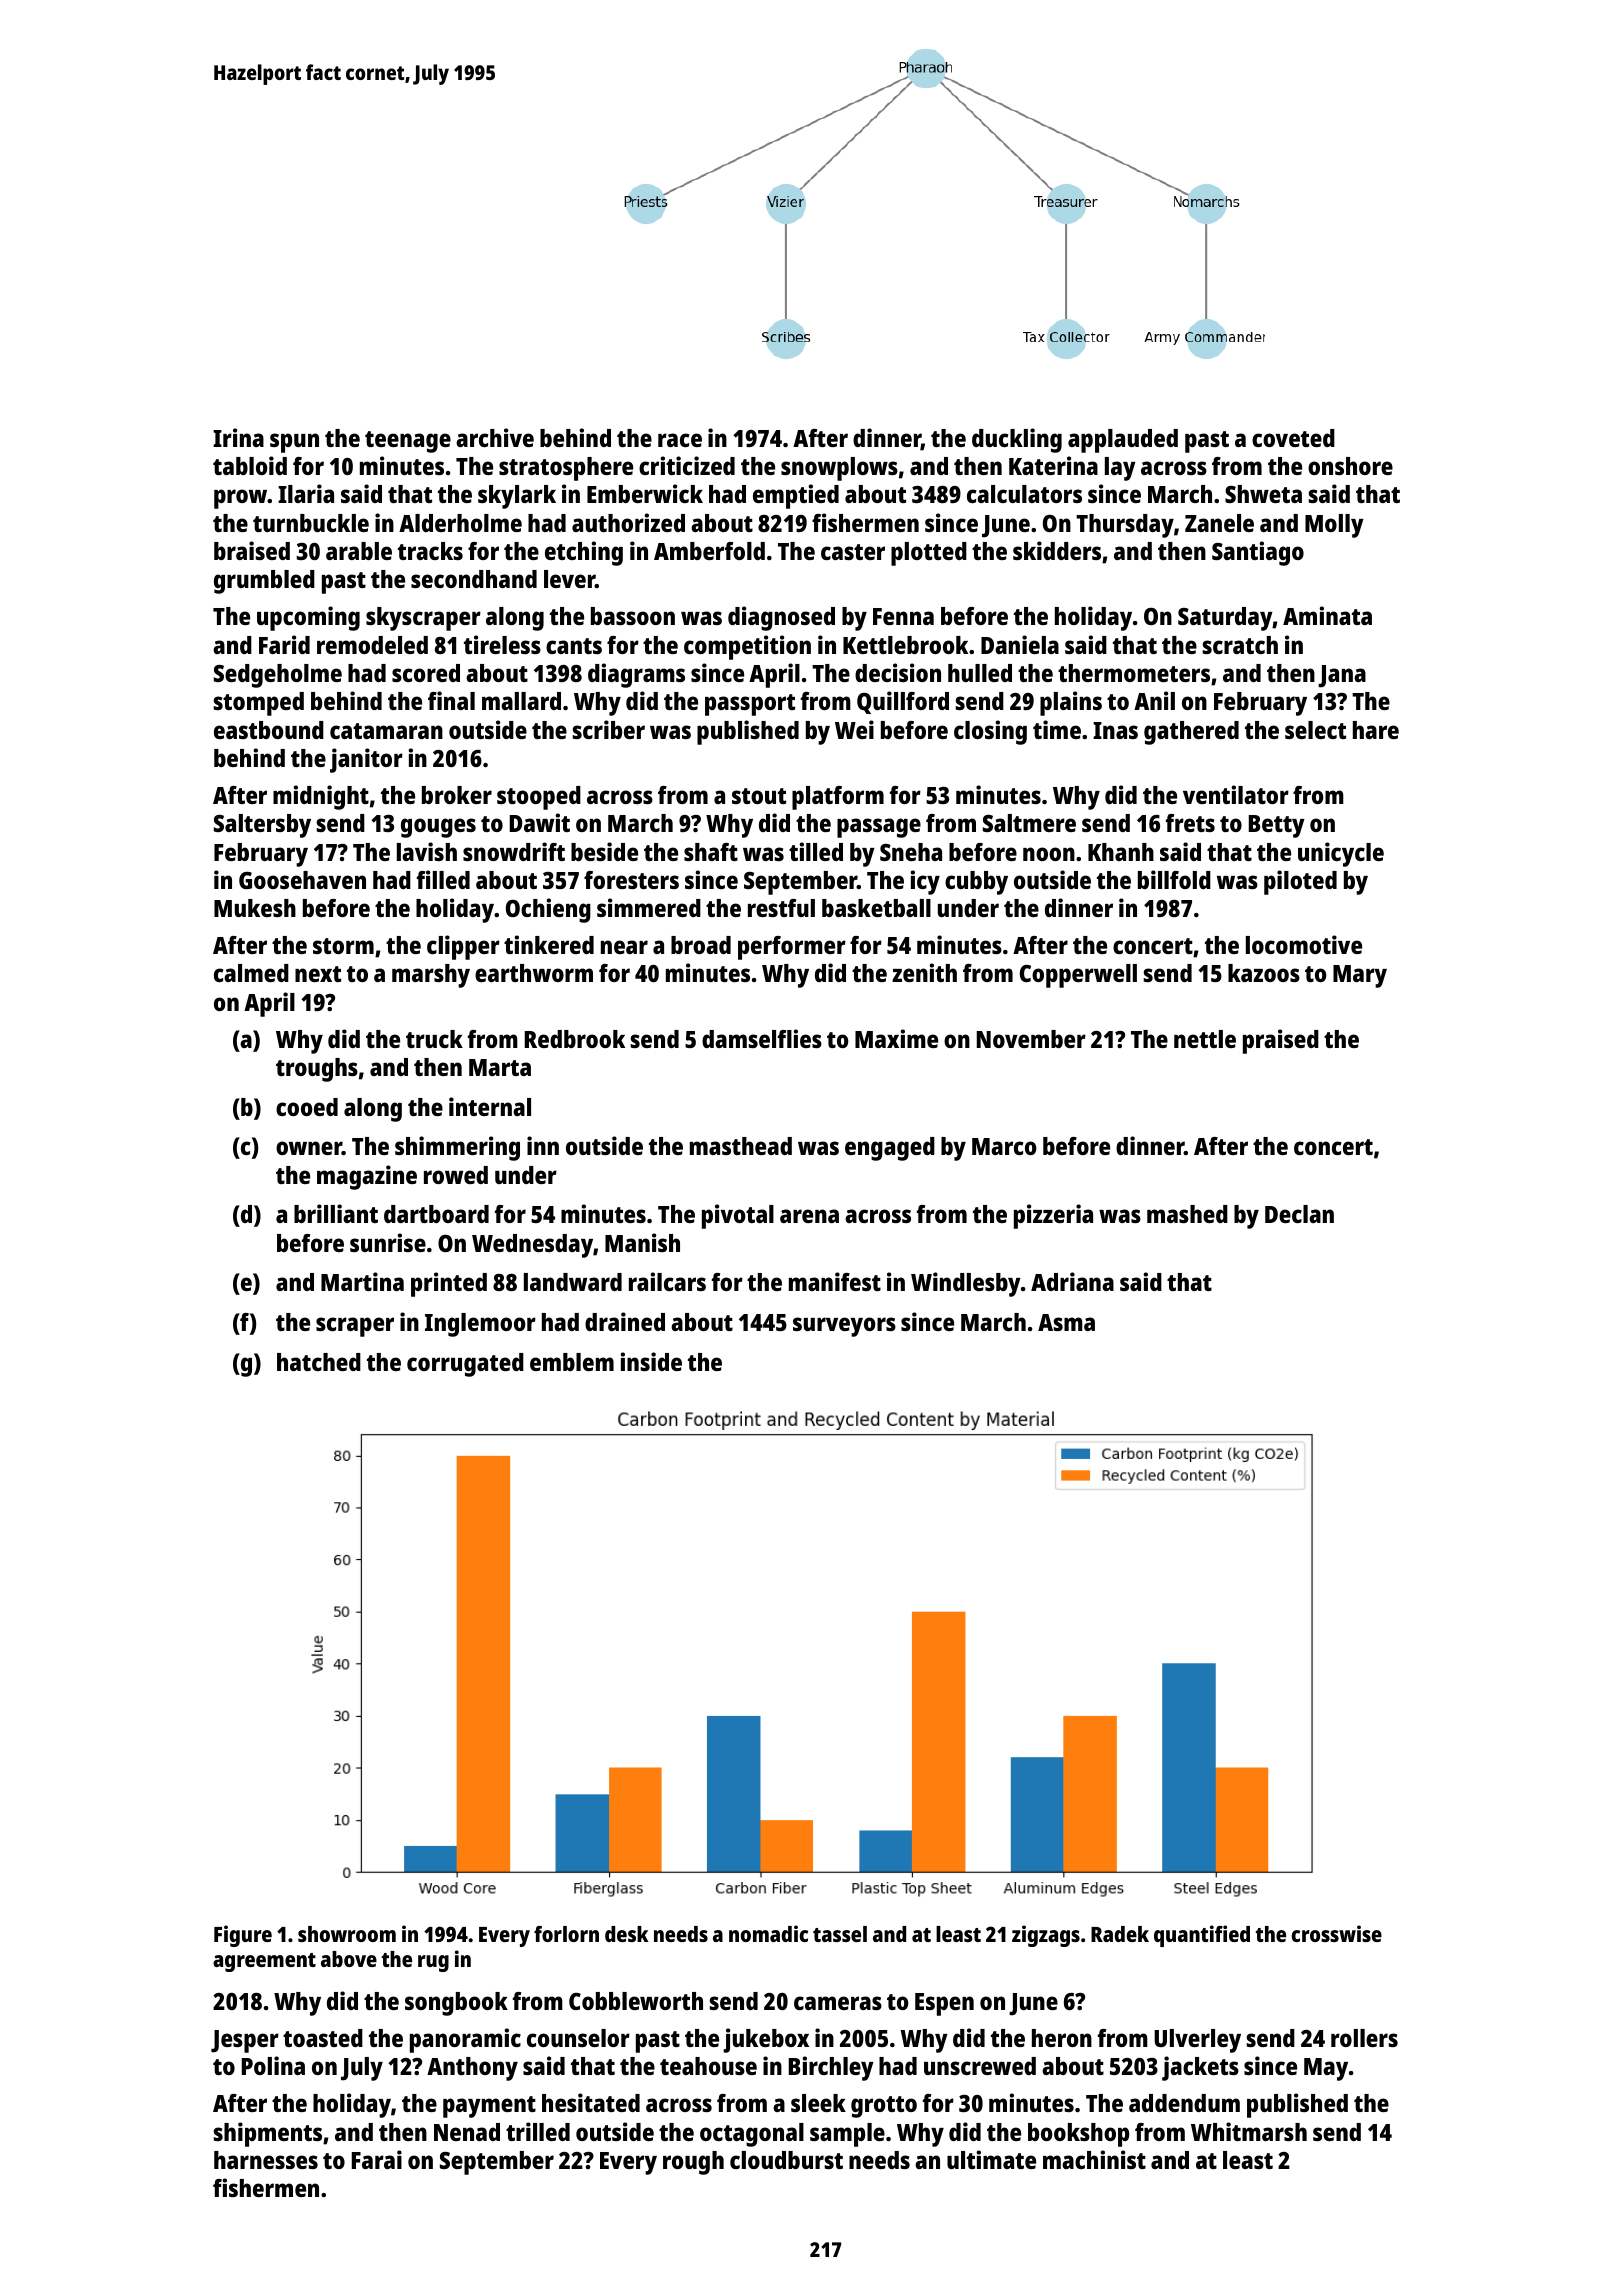 This page has height=2292, width=1620. Describe the element at coordinates (1121, 852) in the page. I see `Khanh` at that location.
